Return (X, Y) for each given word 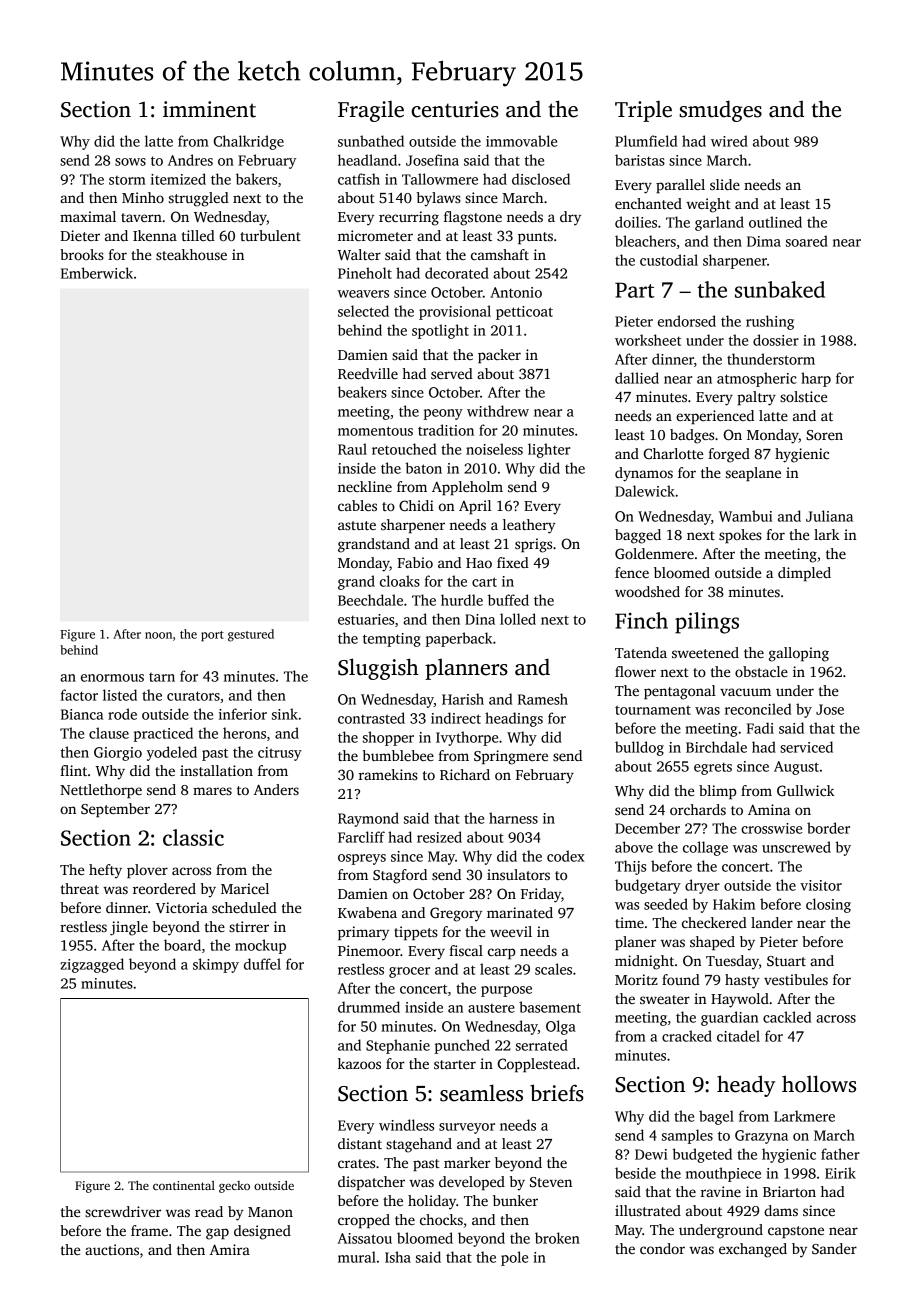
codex (566, 856)
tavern (141, 217)
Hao (479, 563)
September (115, 810)
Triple (643, 111)
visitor (821, 885)
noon (158, 635)
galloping (799, 654)
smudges (720, 111)
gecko (234, 1187)
